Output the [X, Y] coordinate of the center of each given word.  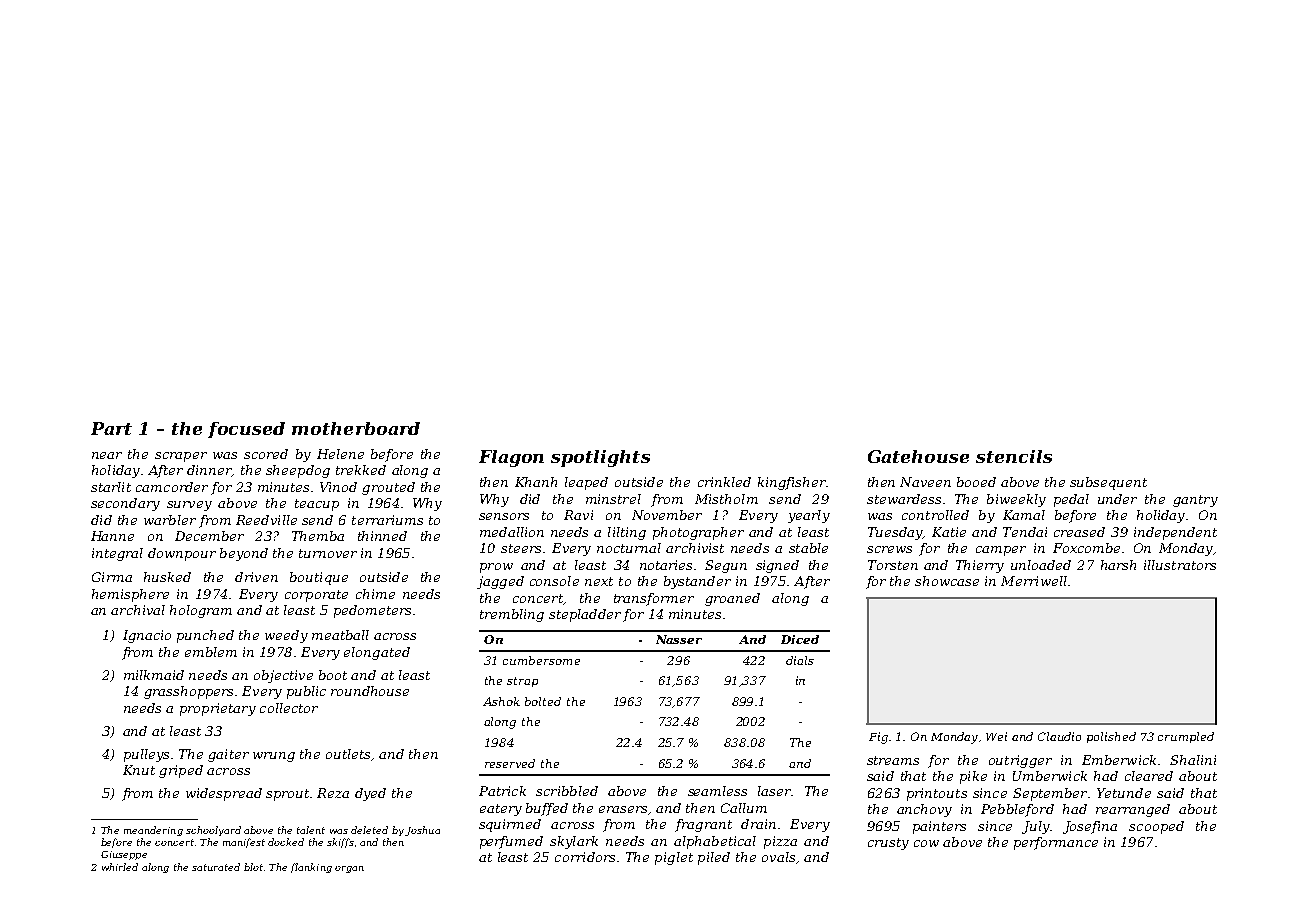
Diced [800, 639]
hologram [201, 611]
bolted [543, 701]
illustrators [1180, 565]
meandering [153, 831]
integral [117, 554]
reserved [510, 763]
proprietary [218, 709]
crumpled [1186, 737]
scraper [181, 457]
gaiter [228, 755]
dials [800, 660]
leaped [586, 483]
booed [976, 482]
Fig [878, 738]
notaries [666, 565]
